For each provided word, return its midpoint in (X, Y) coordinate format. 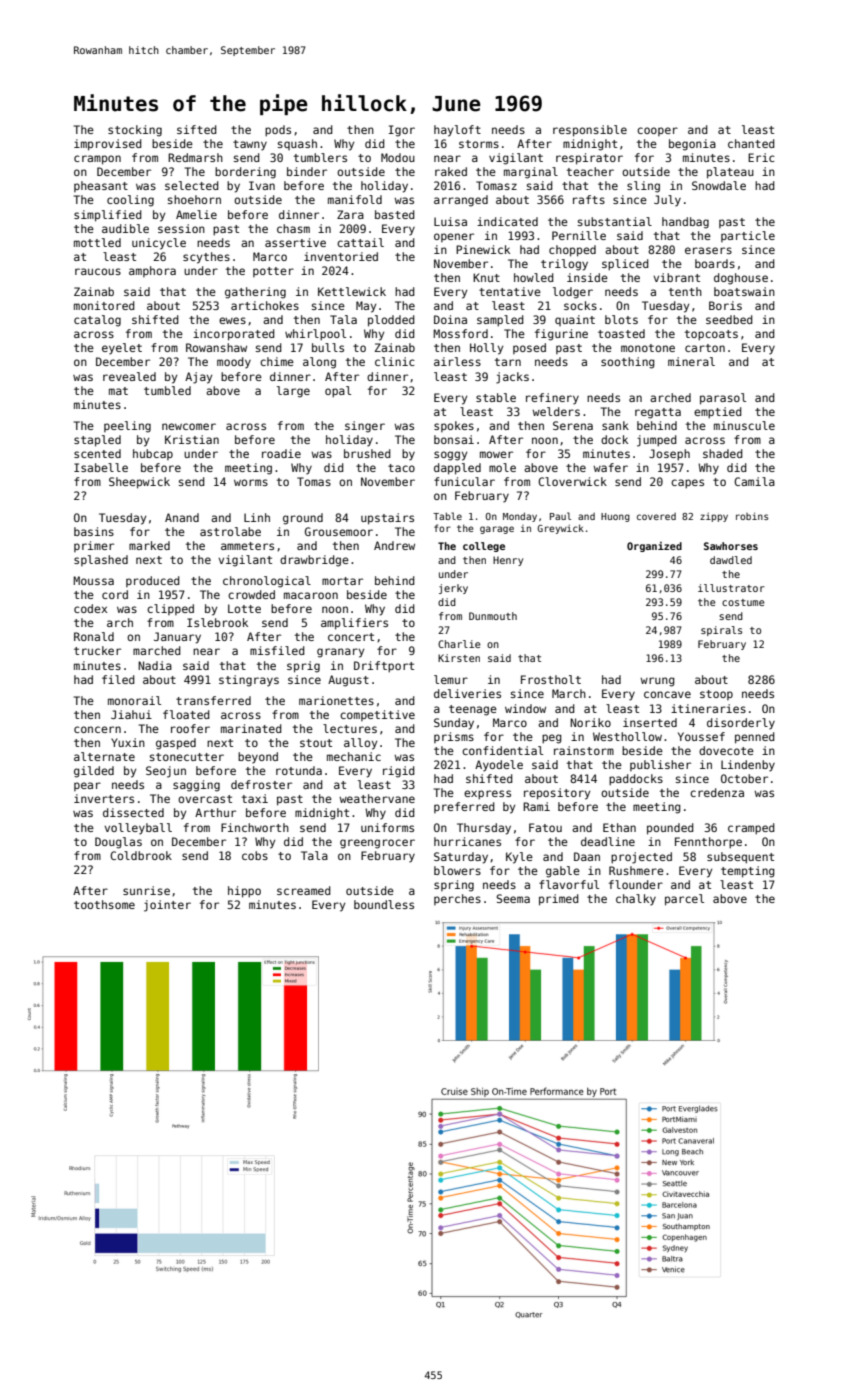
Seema (513, 898)
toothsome (104, 904)
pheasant (101, 186)
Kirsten (459, 658)
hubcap (153, 454)
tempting (748, 872)
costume (743, 602)
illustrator (731, 588)
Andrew (394, 545)
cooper (657, 131)
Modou (398, 157)
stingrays (249, 681)
